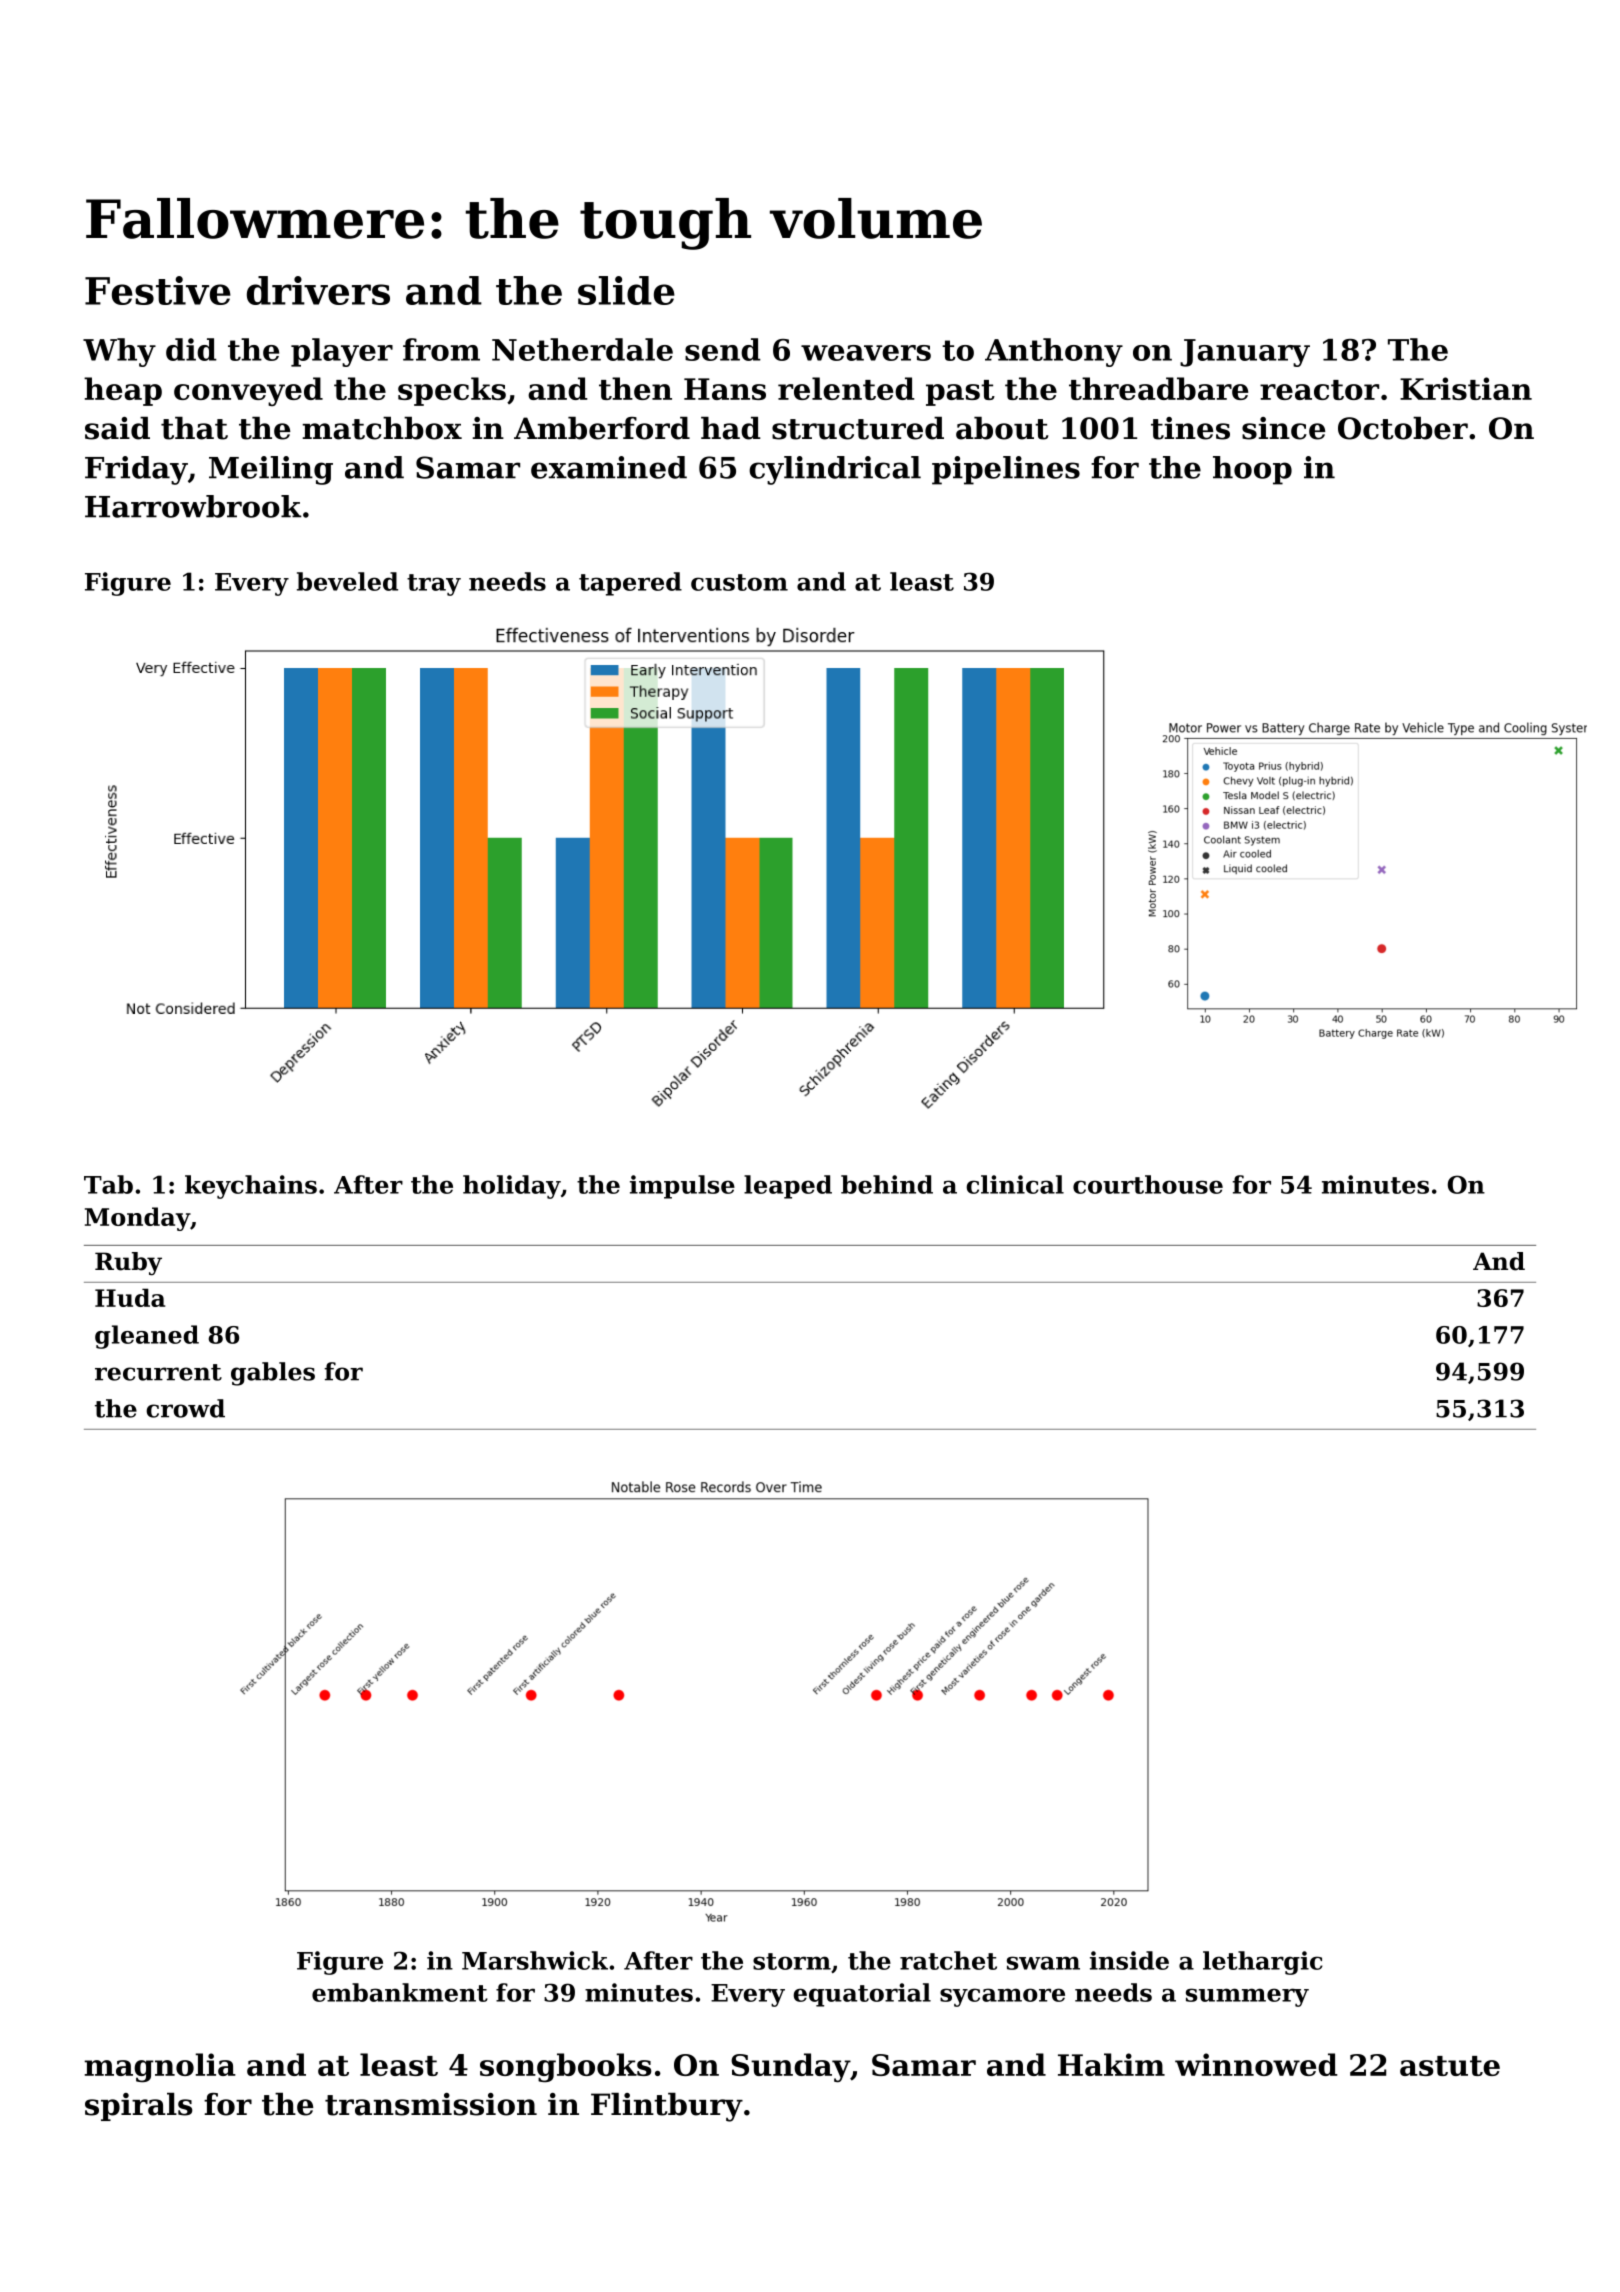 The height and width of the document is (2292, 1620). Describe the element at coordinates (887, 1184) in the document. I see `behind` at that location.
